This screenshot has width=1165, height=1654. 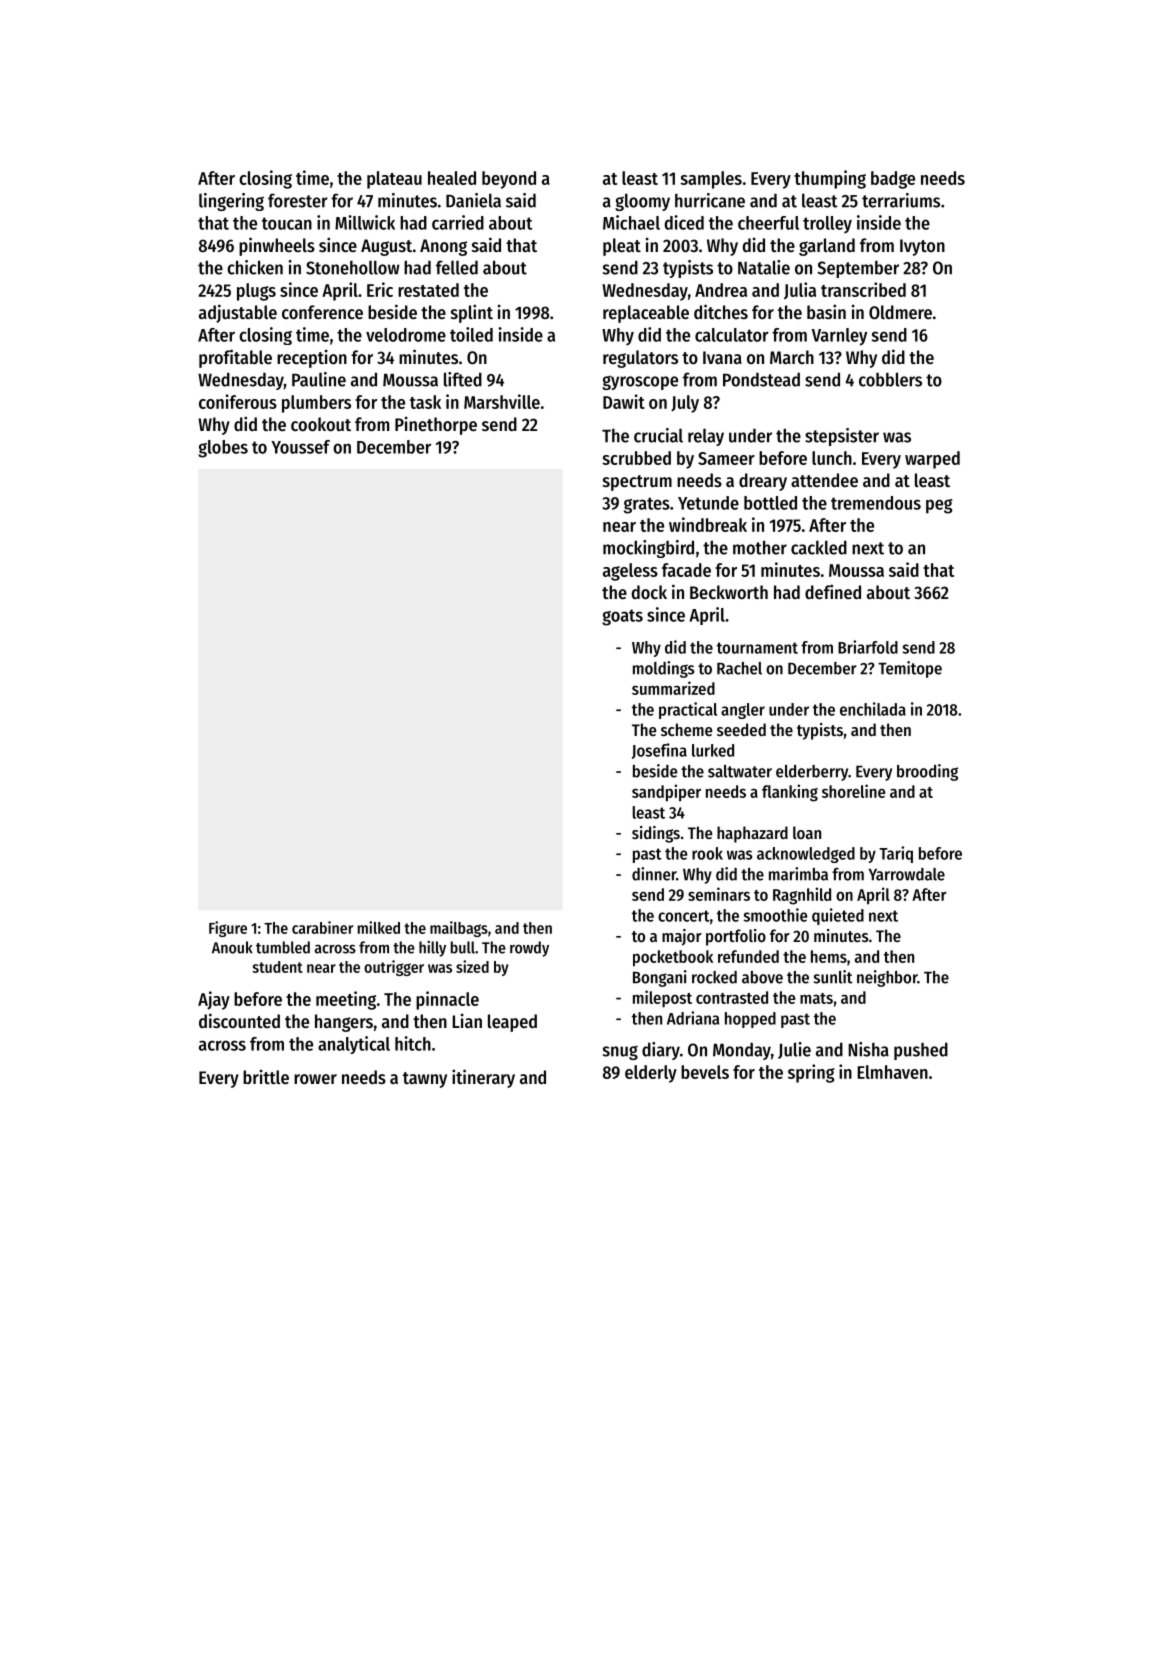 What do you see at coordinates (394, 180) in the screenshot?
I see `plateau` at bounding box center [394, 180].
